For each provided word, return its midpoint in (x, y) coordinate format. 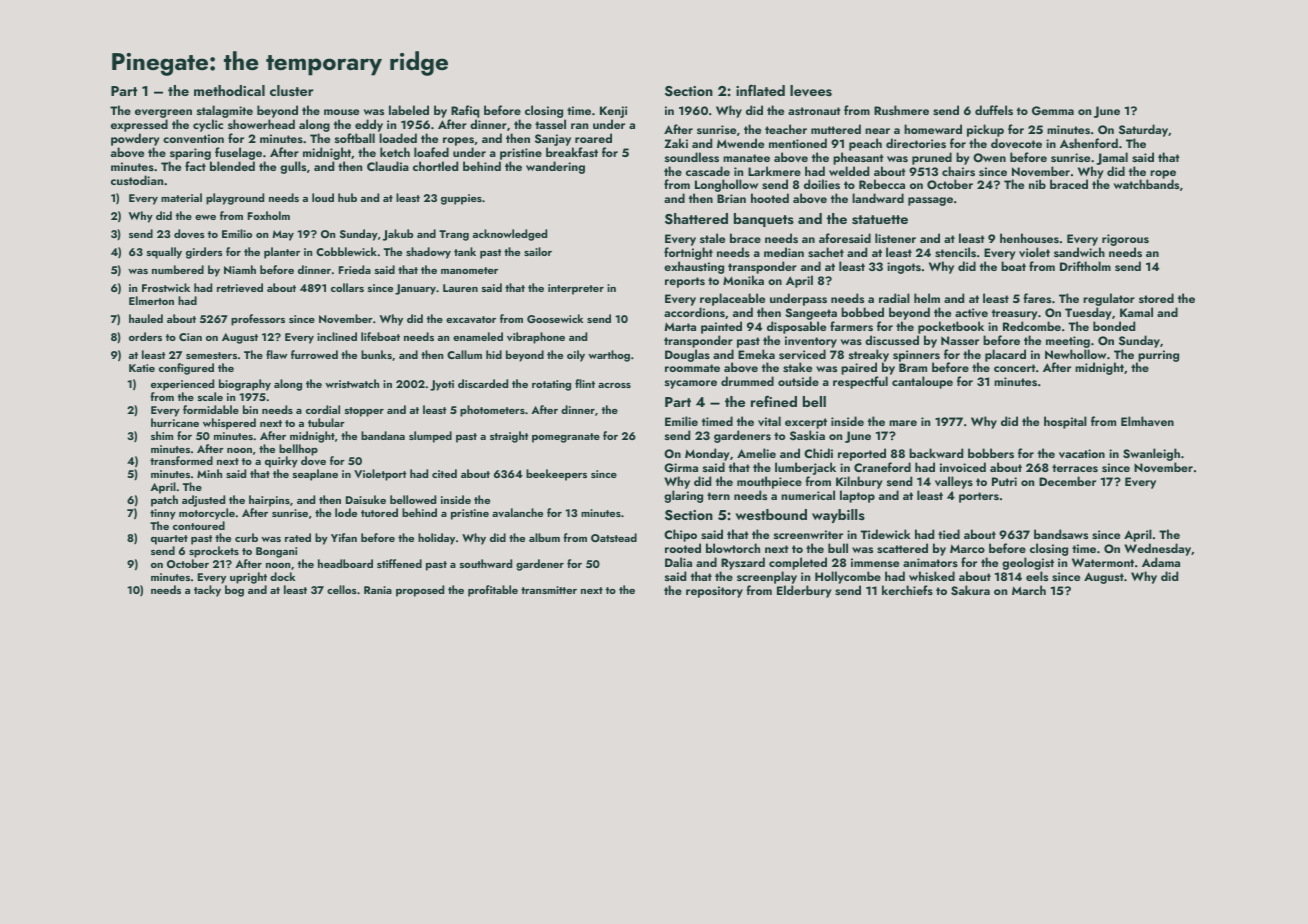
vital (769, 421)
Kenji (613, 113)
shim (162, 435)
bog (234, 591)
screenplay (767, 577)
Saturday (1143, 130)
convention (193, 138)
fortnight (688, 253)
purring (1158, 356)
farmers (851, 326)
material (181, 197)
